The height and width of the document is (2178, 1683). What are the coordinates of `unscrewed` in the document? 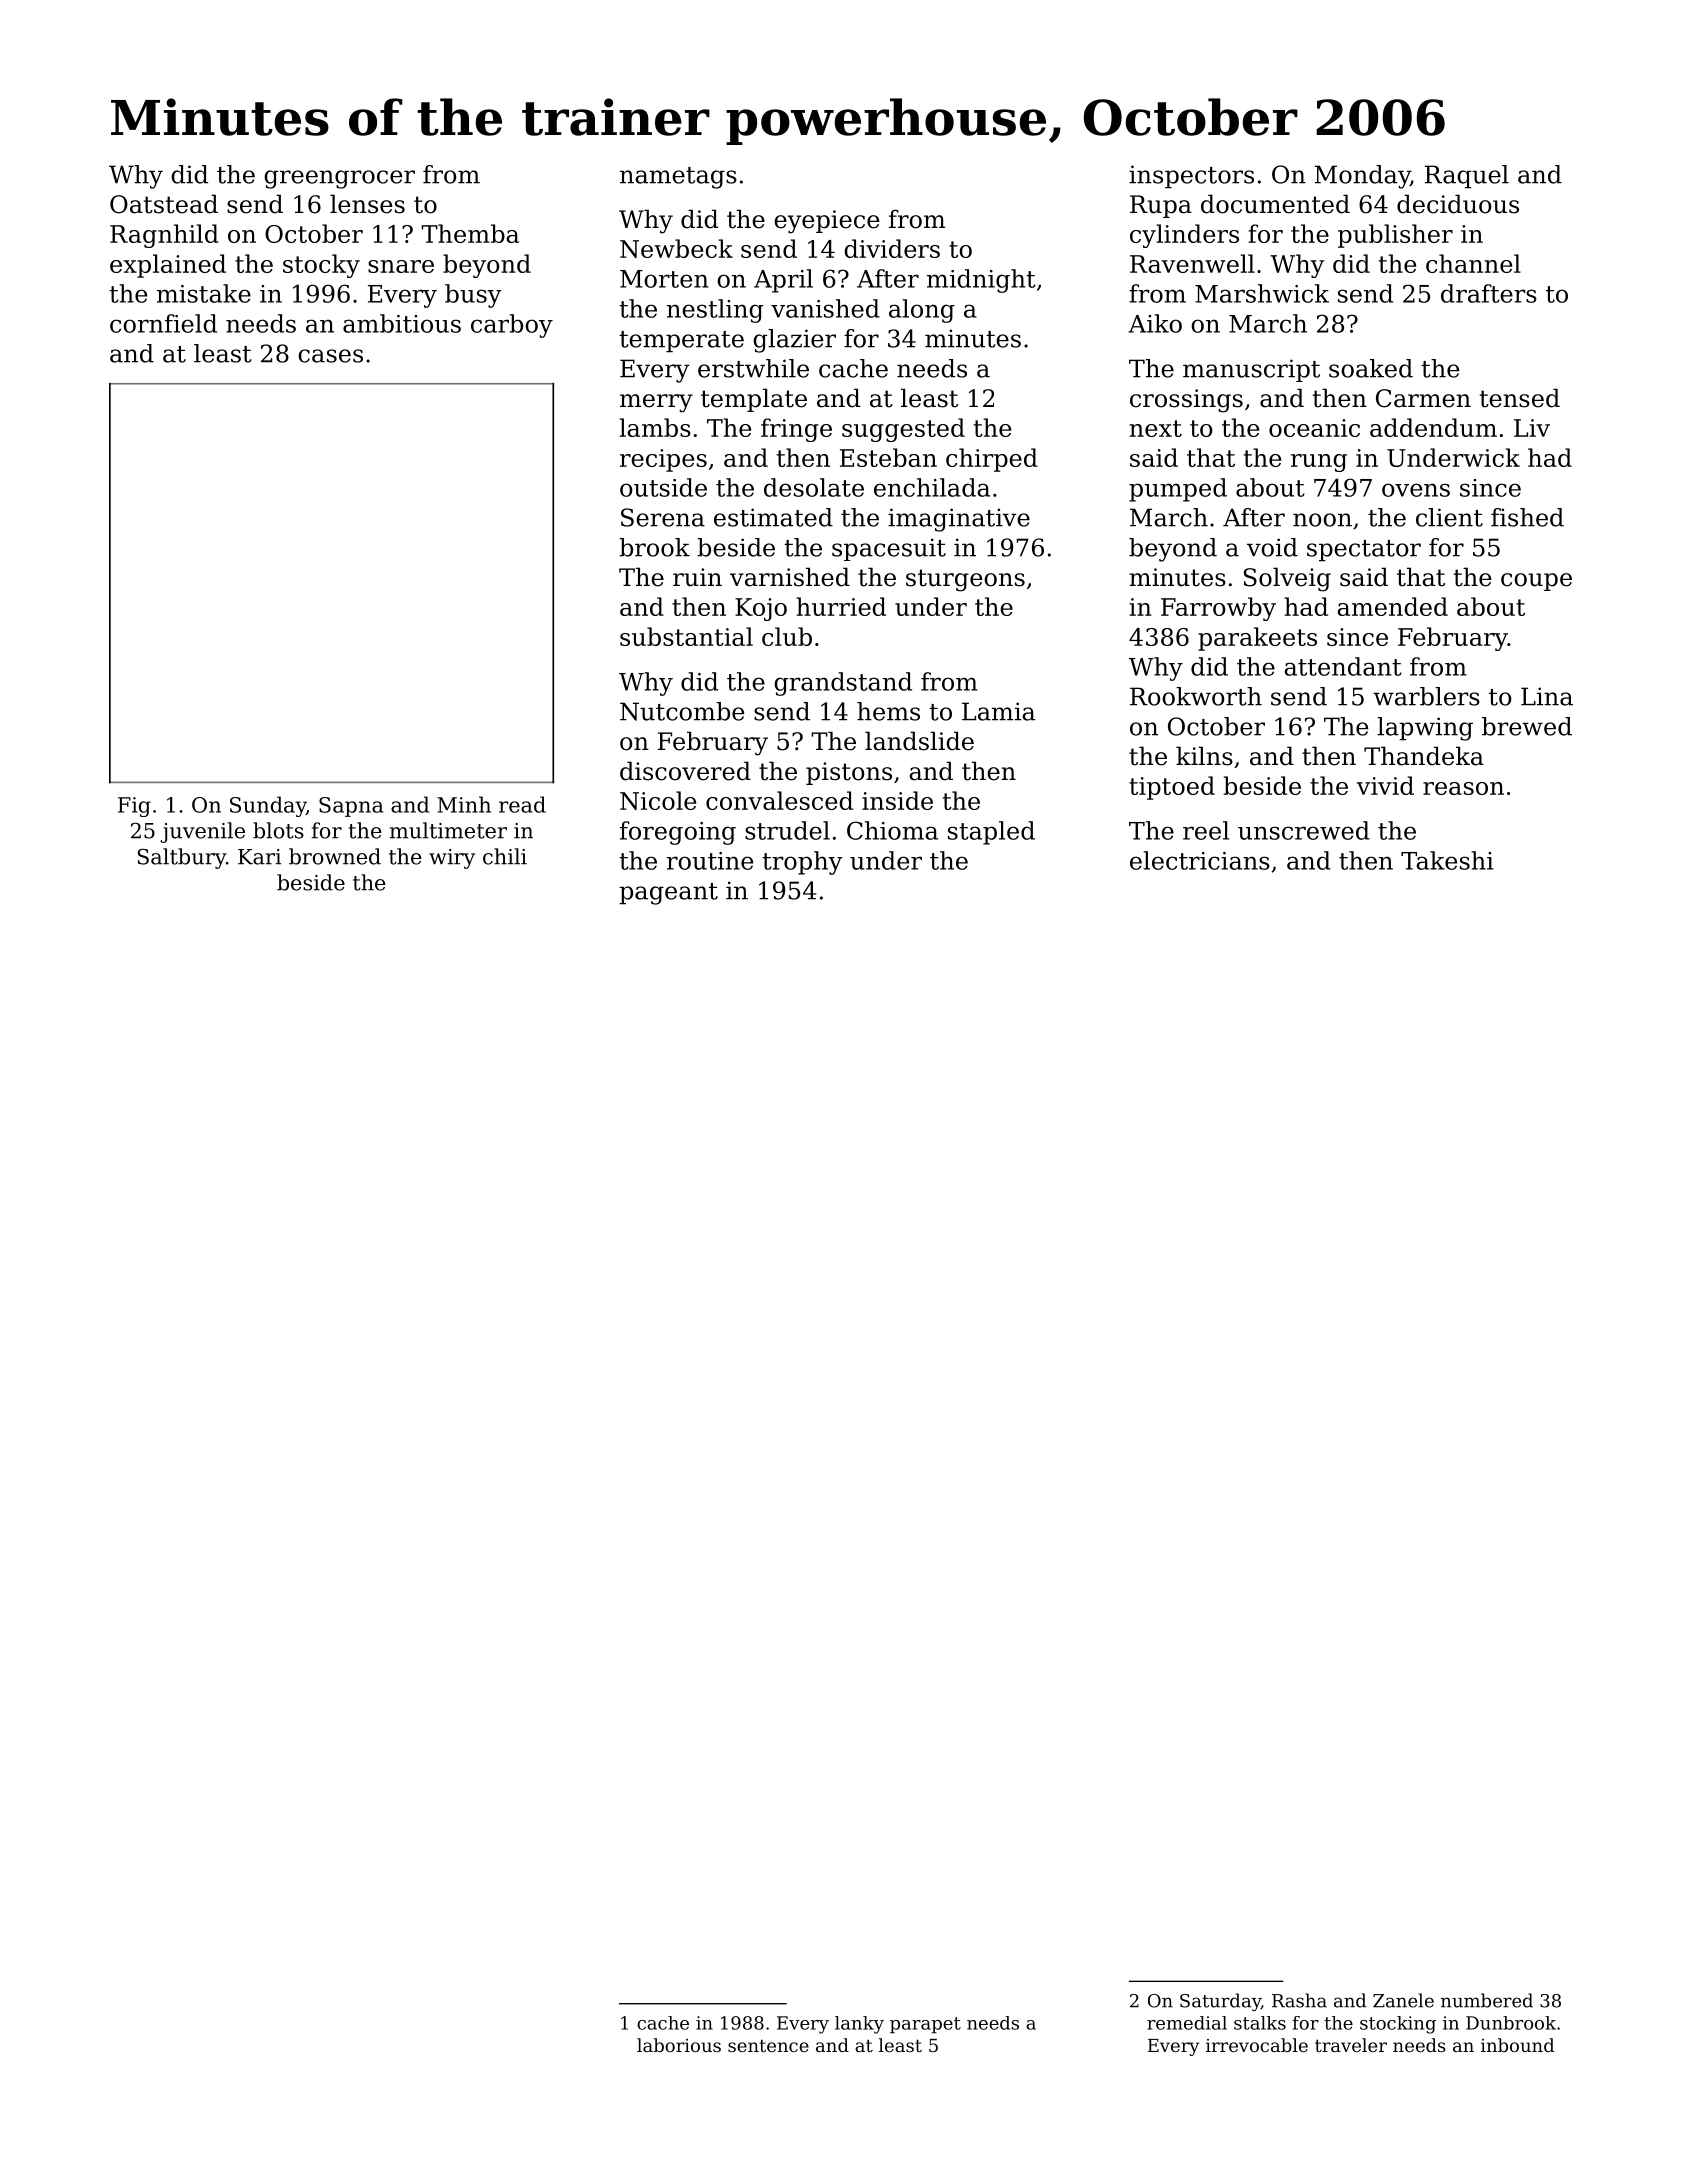 It's located at (1304, 830).
